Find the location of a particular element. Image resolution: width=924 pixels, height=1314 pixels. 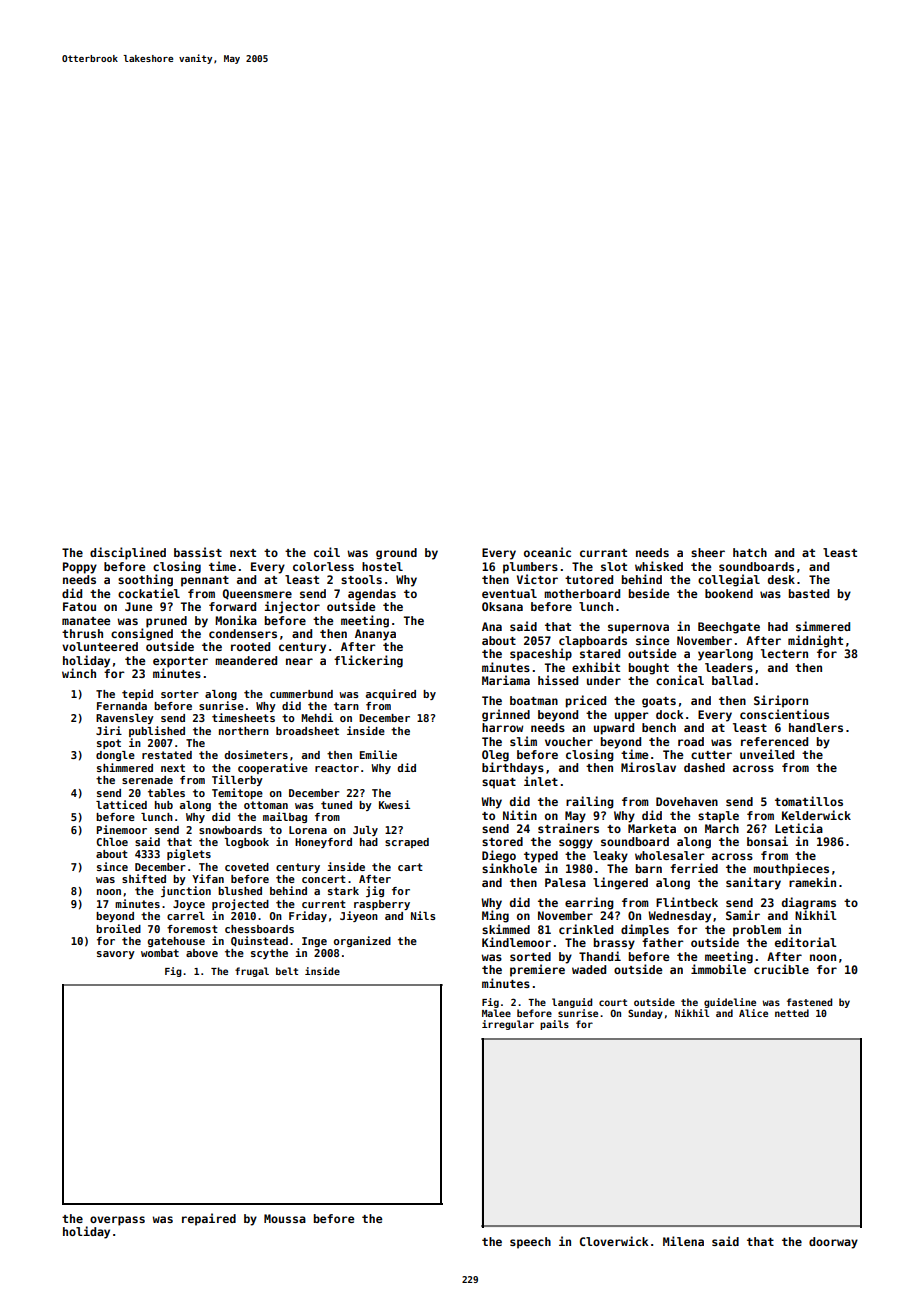

diagrams is located at coordinates (809, 903).
